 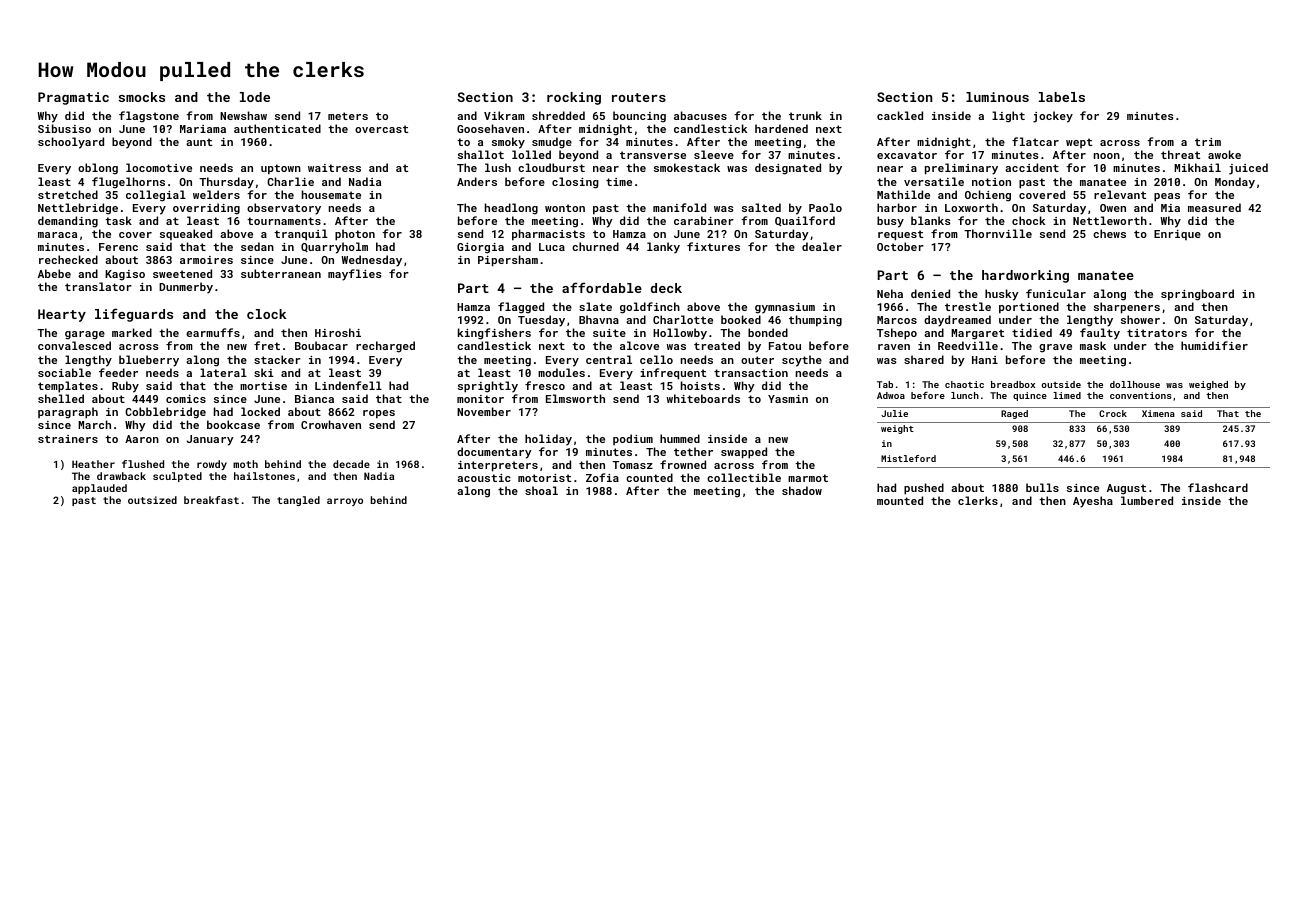 What do you see at coordinates (548, 235) in the screenshot?
I see `pharmacists` at bounding box center [548, 235].
